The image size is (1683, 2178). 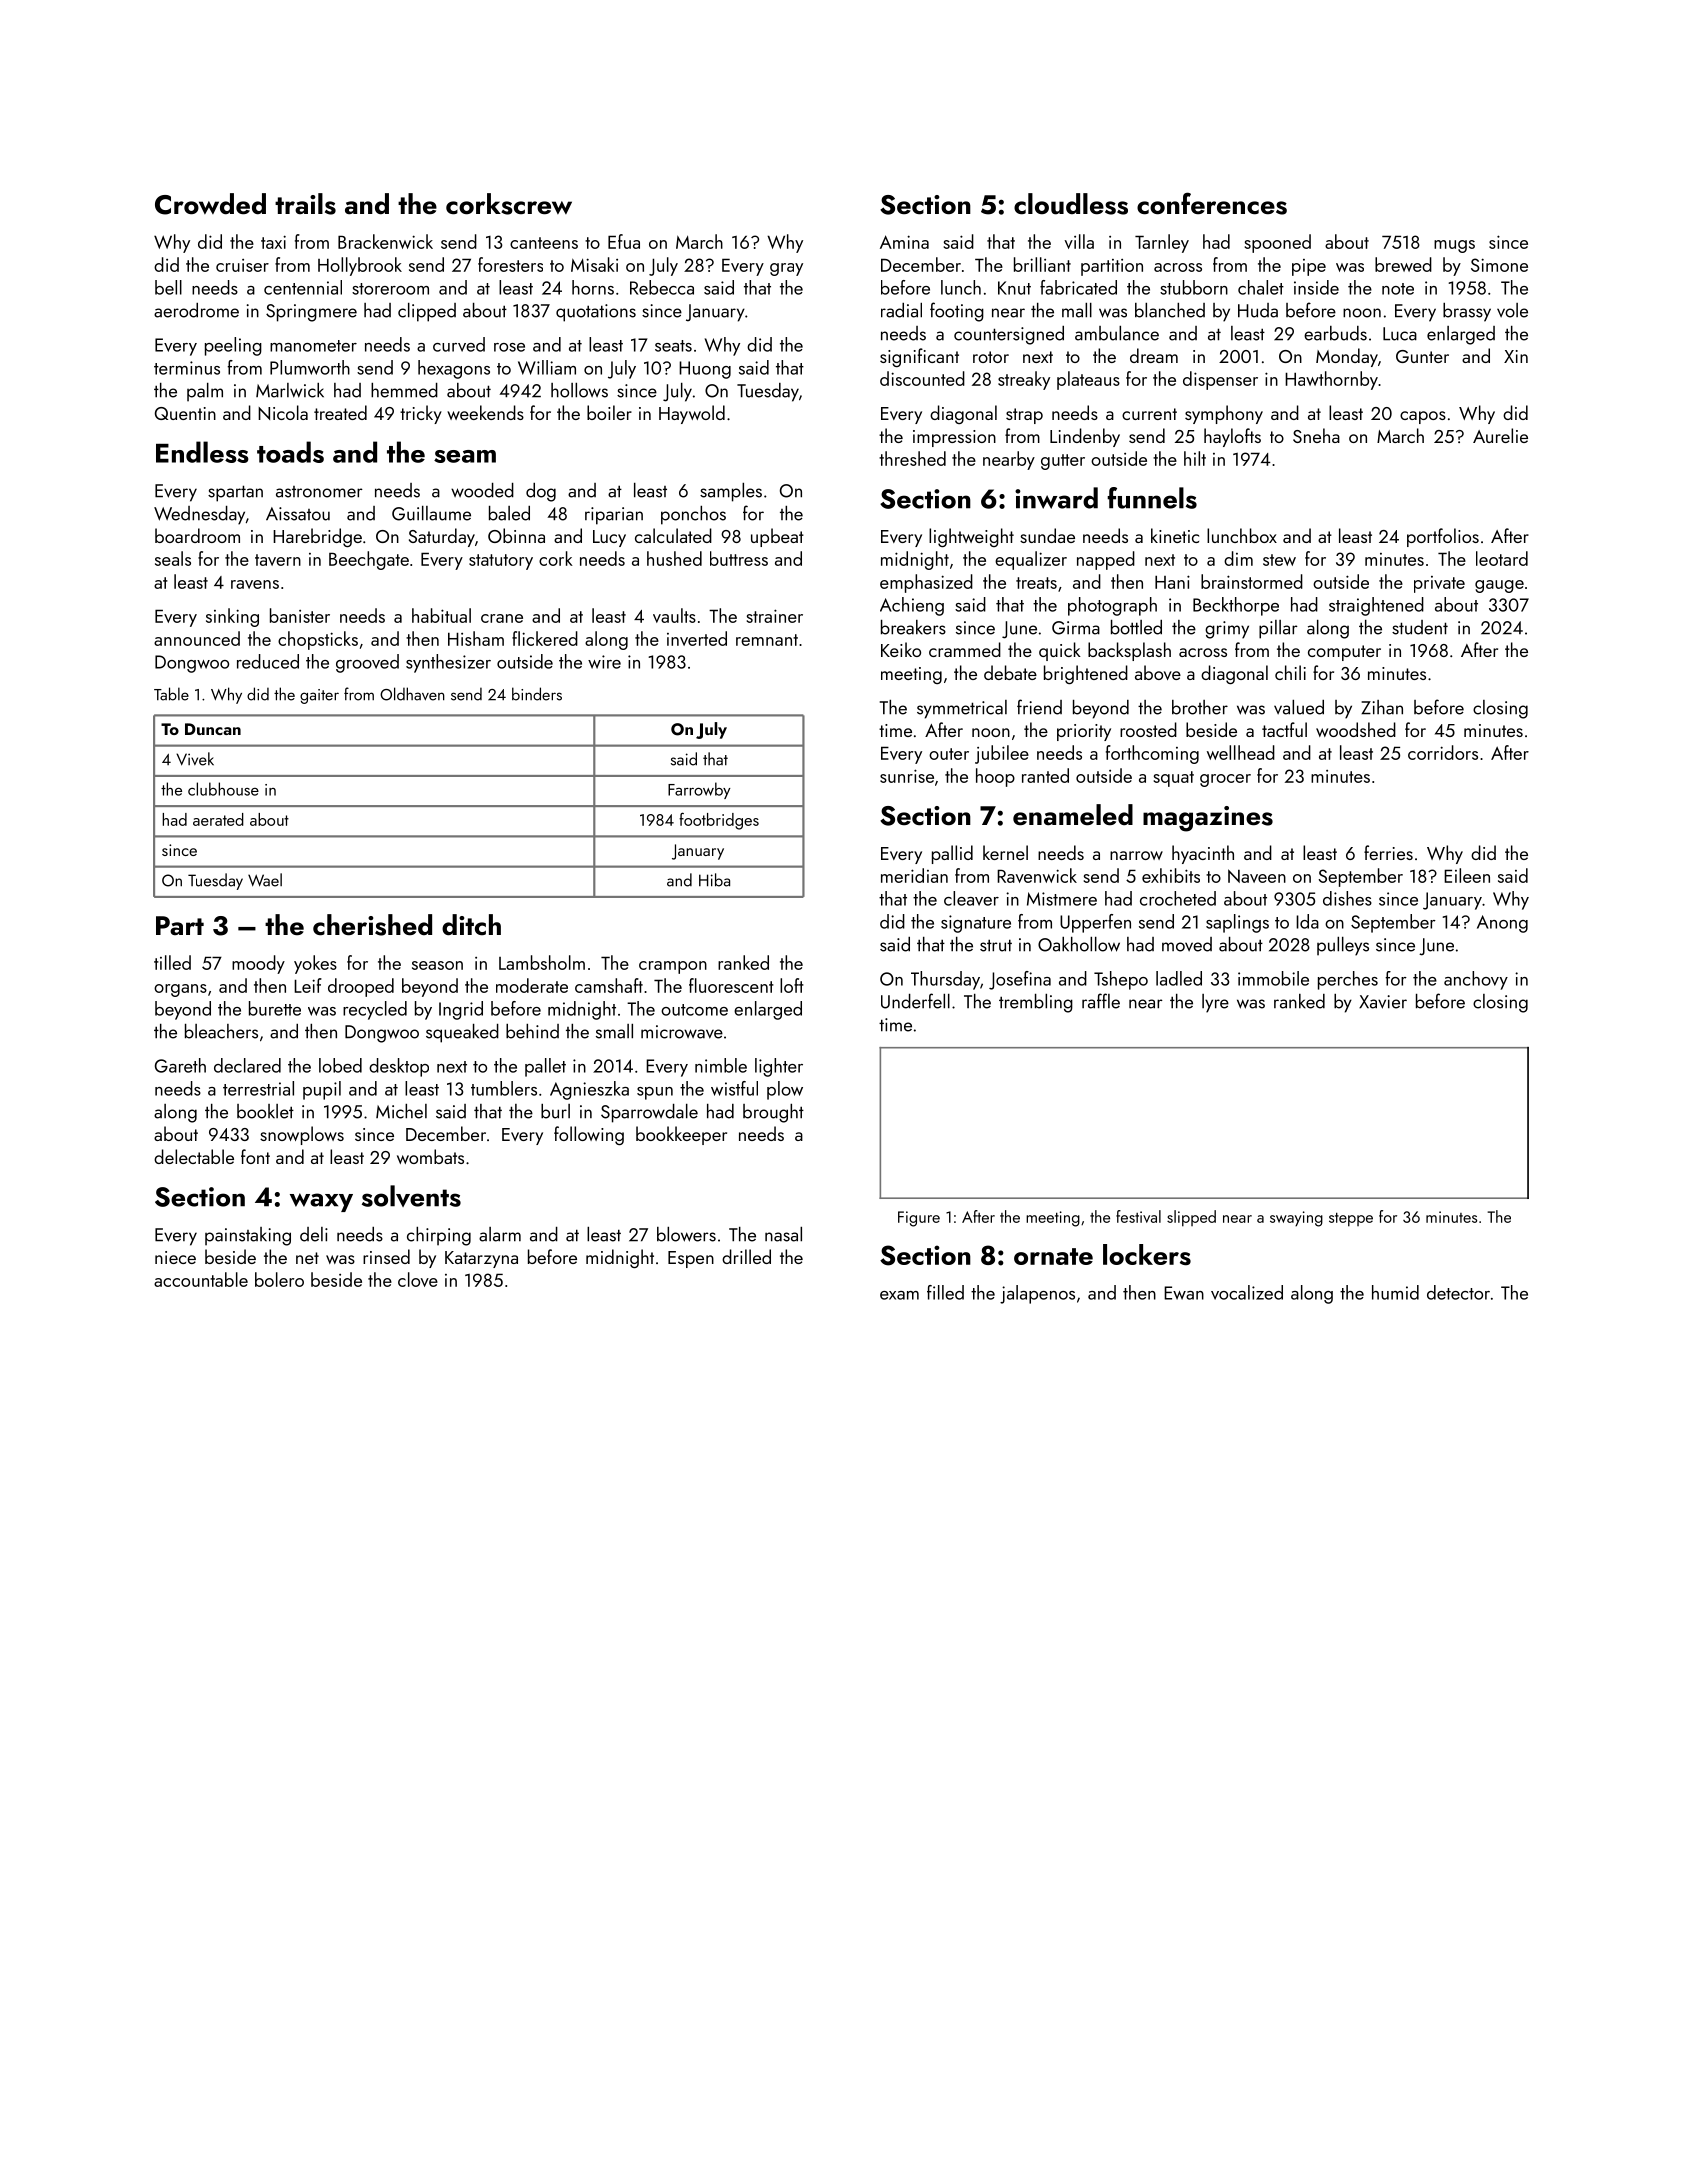 What do you see at coordinates (1037, 1294) in the image?
I see `jalapenos` at bounding box center [1037, 1294].
